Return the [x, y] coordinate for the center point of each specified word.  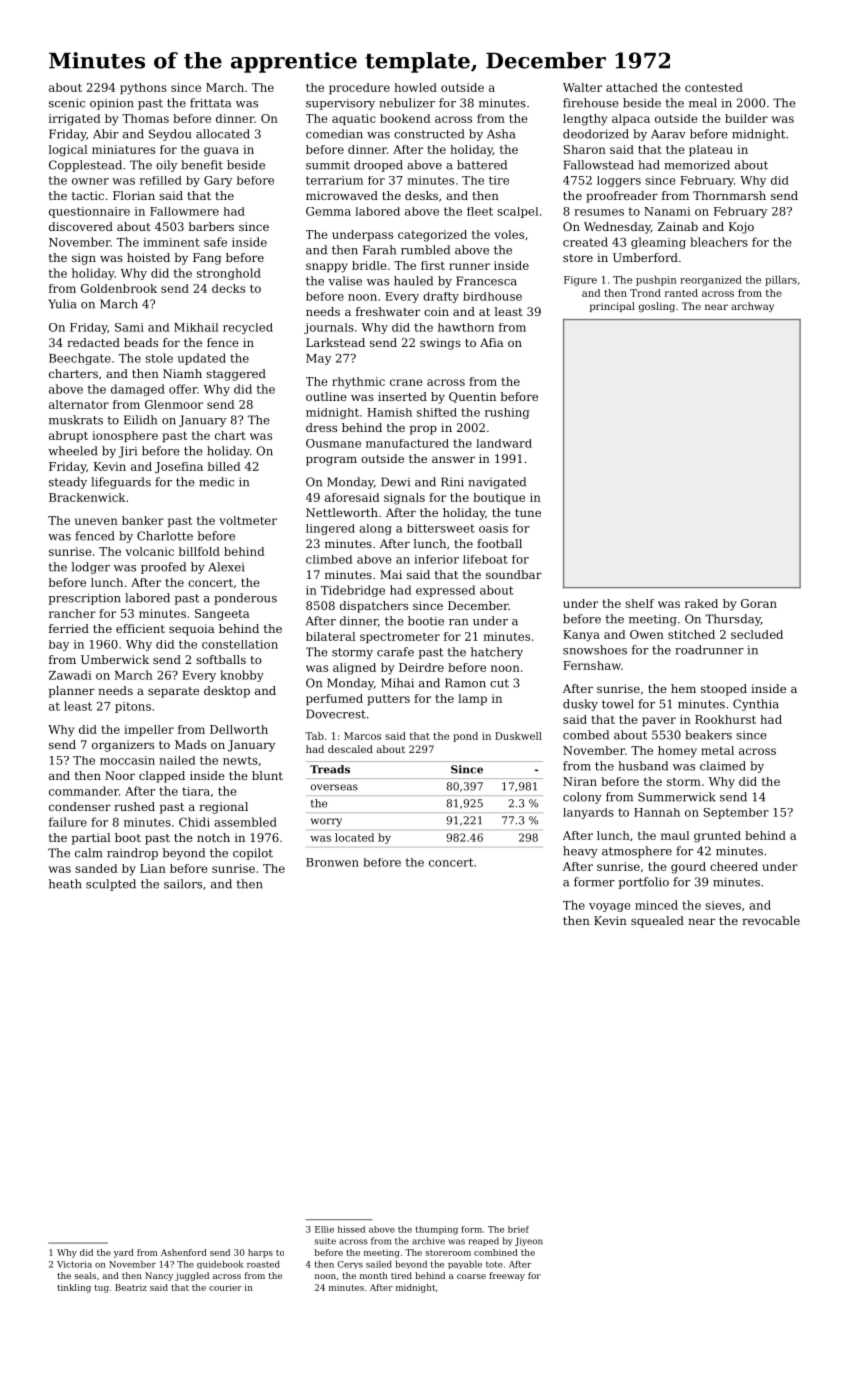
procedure [359, 88]
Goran [759, 603]
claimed [723, 766]
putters [388, 700]
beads [141, 342]
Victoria [74, 1264]
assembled [245, 822]
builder [746, 118]
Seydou [170, 135]
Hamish [389, 412]
